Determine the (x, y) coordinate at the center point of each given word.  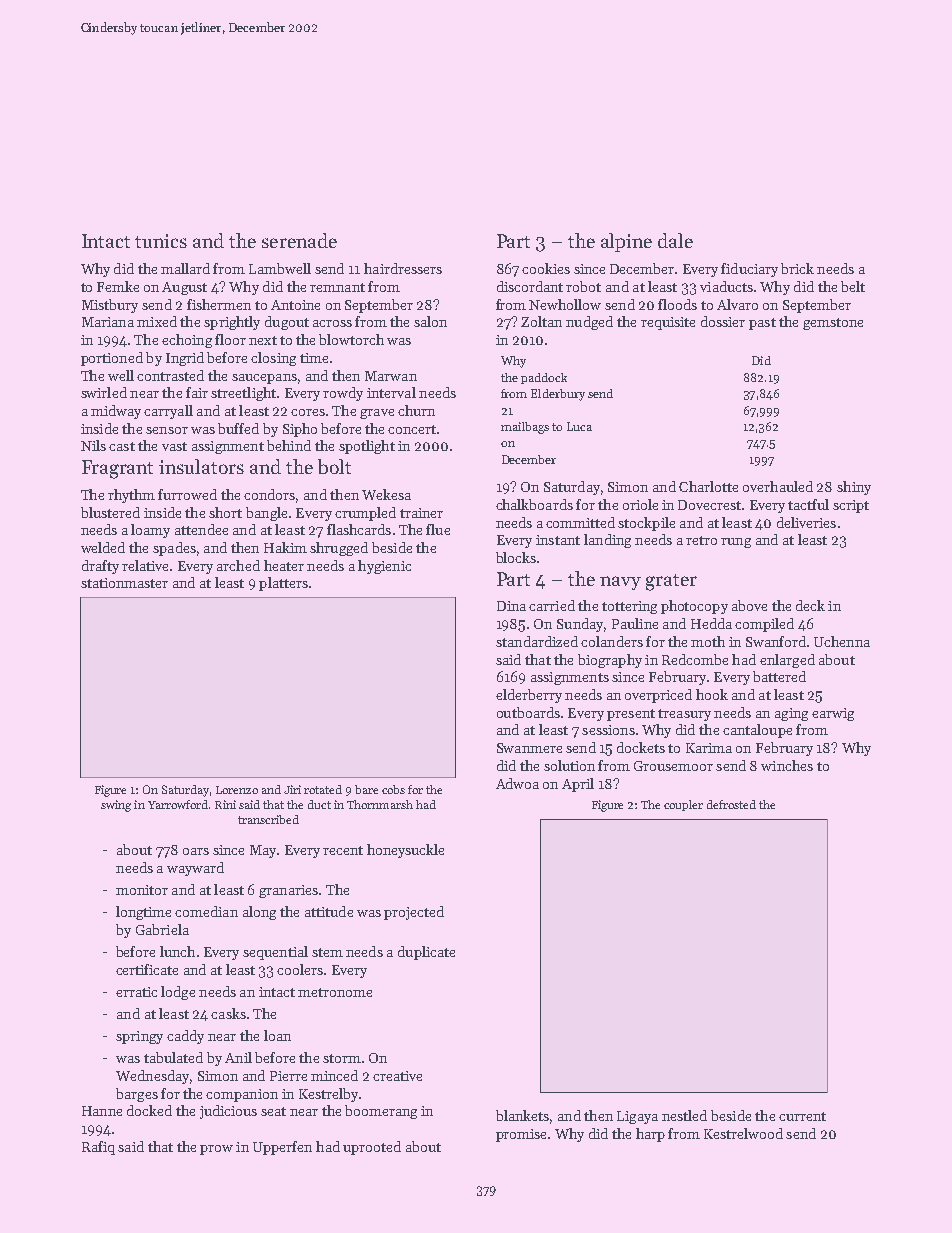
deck (810, 605)
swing (116, 806)
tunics (161, 241)
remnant (337, 287)
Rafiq (98, 1148)
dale (675, 240)
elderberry (529, 696)
